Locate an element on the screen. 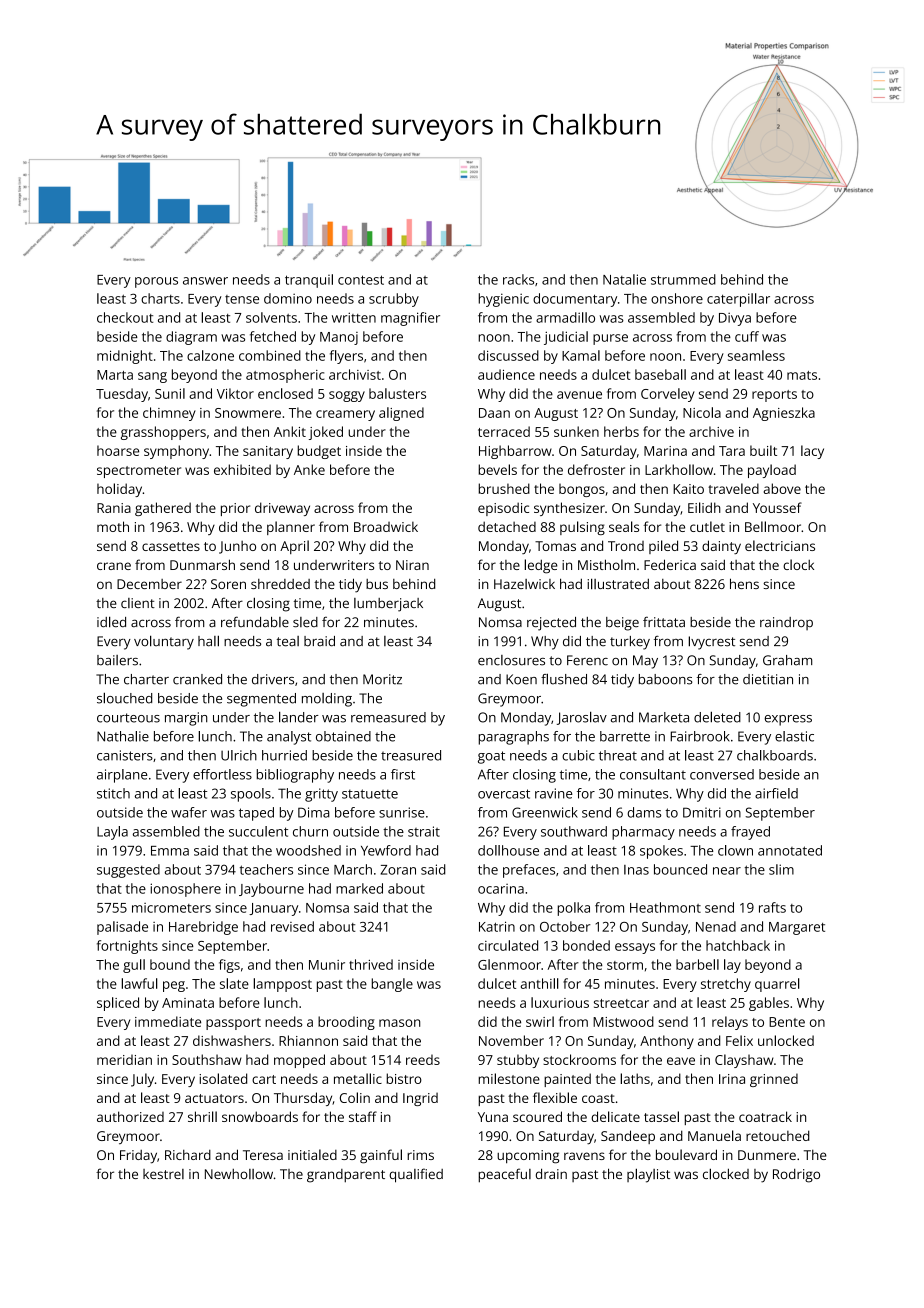 The height and width of the screenshot is (1308, 924). Bente is located at coordinates (787, 1022).
